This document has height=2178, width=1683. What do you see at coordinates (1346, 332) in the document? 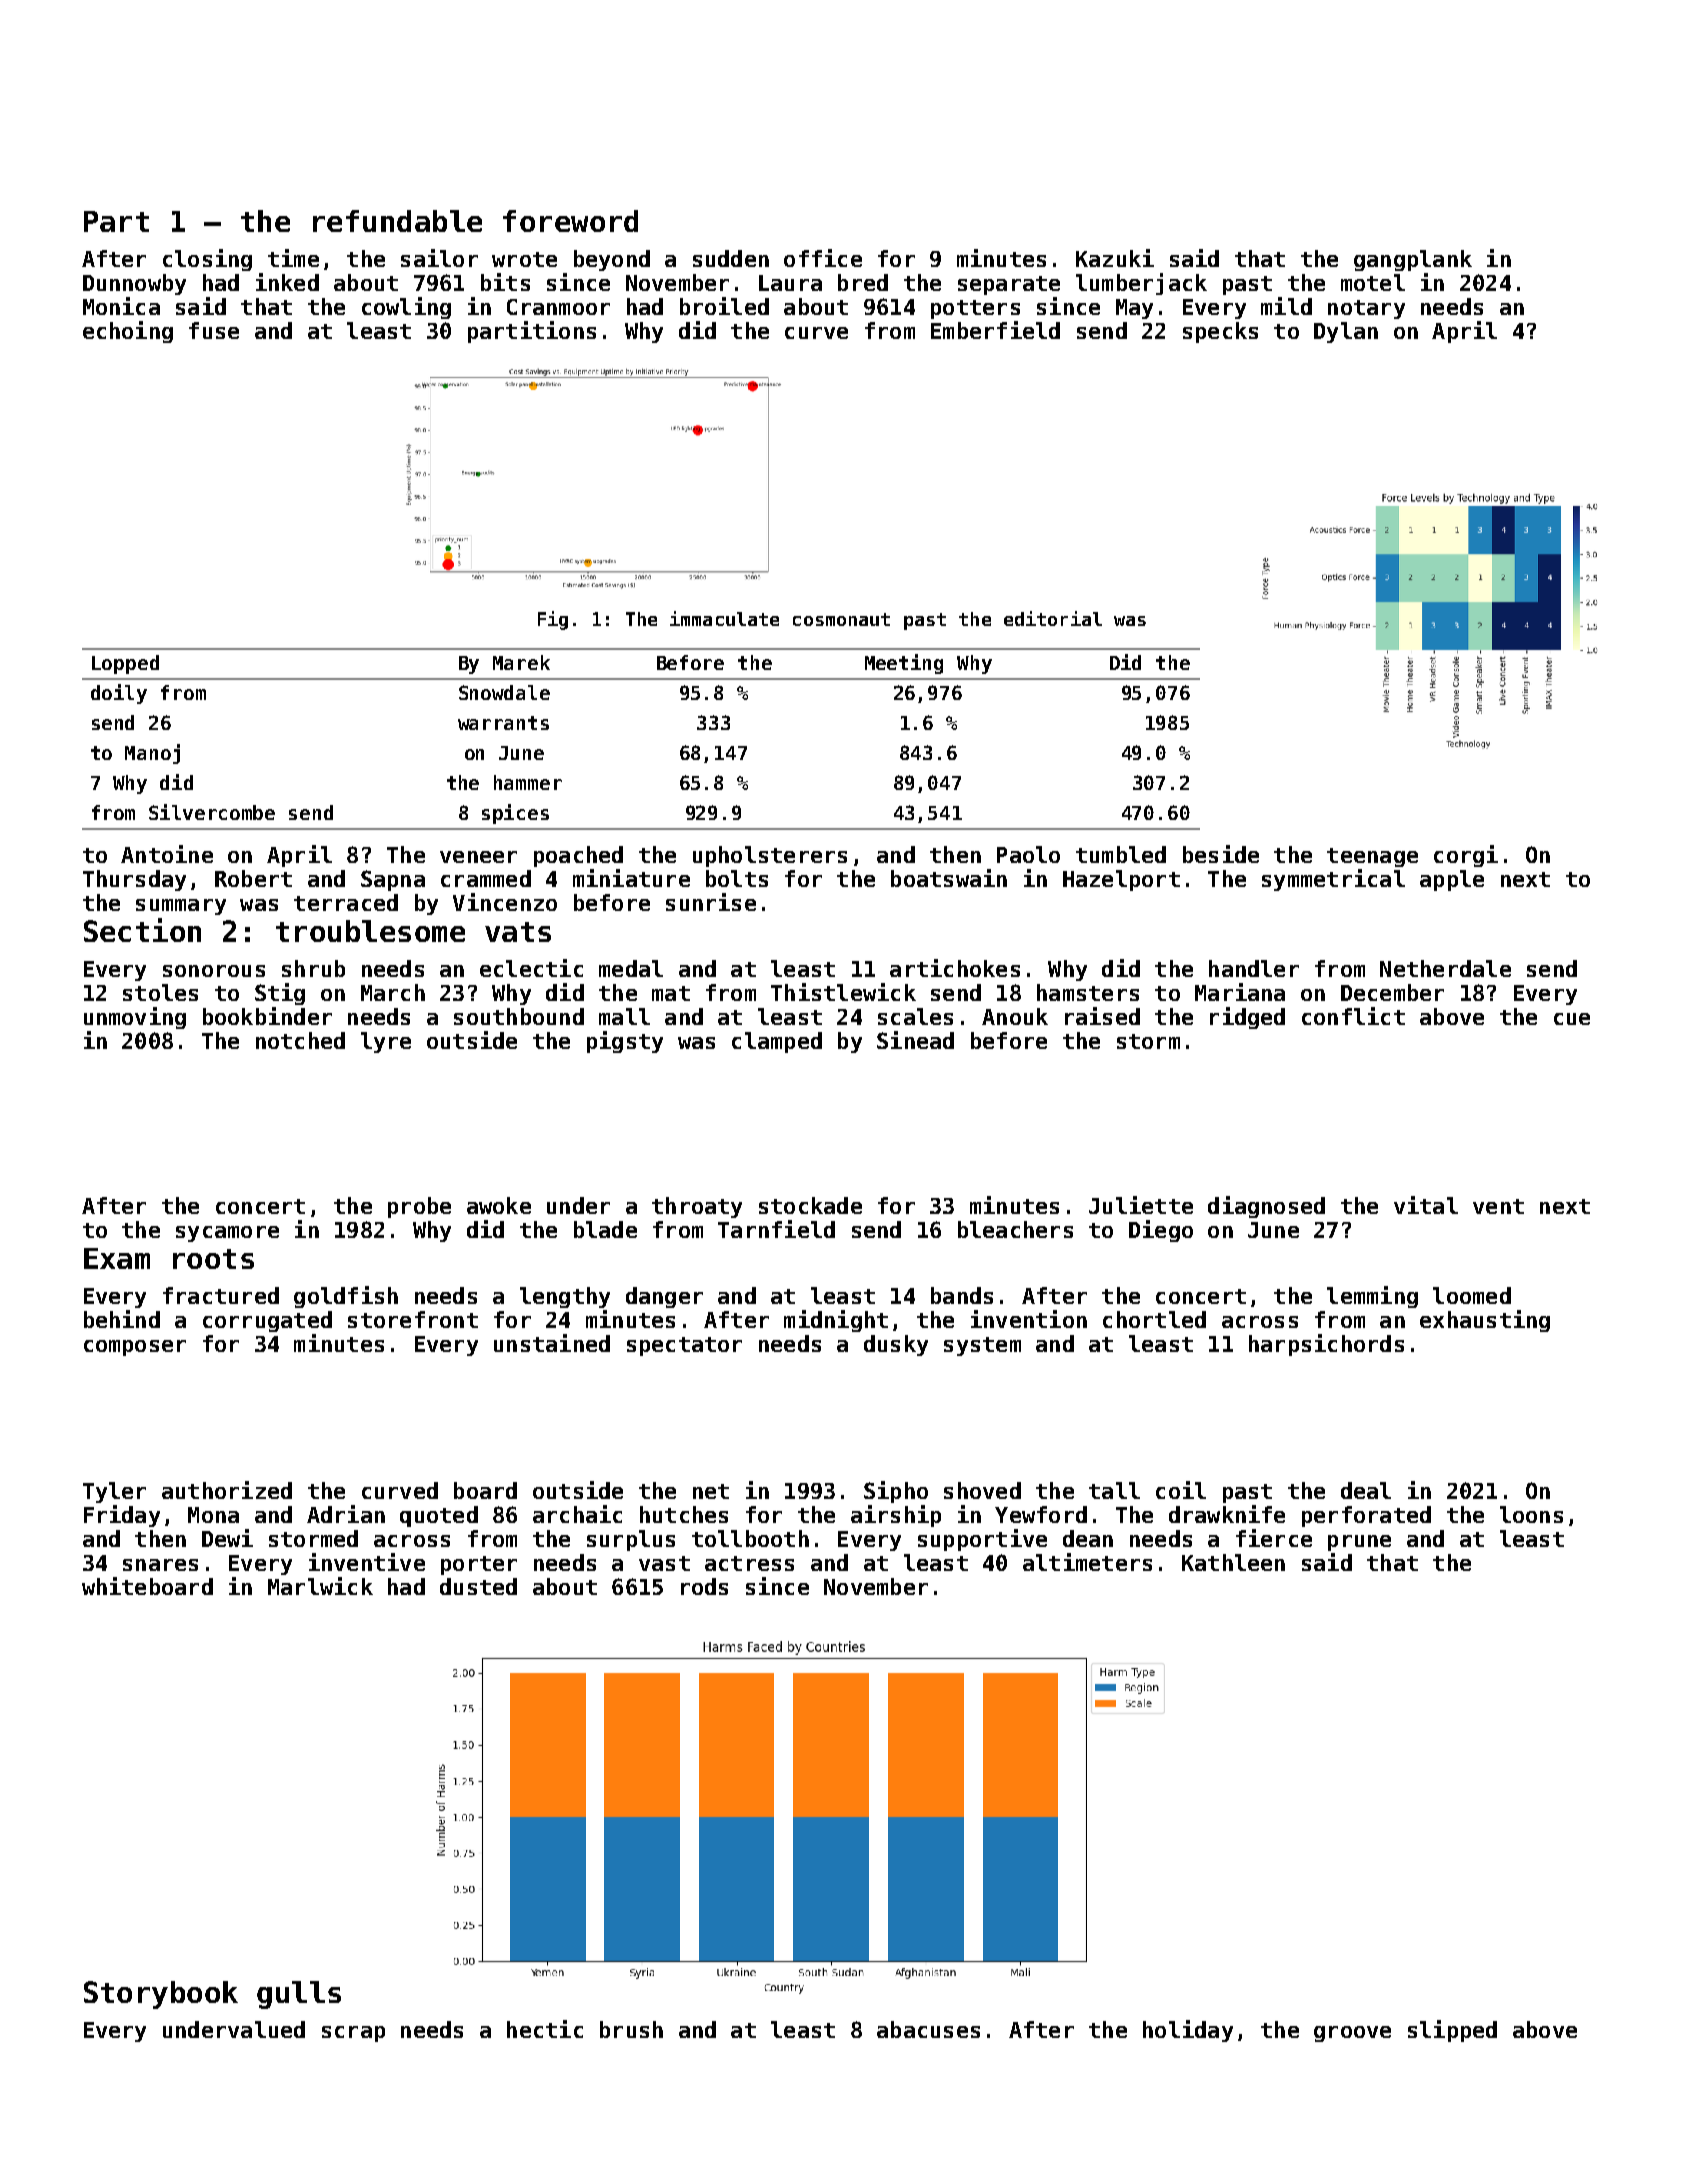
I see `Dylan` at bounding box center [1346, 332].
